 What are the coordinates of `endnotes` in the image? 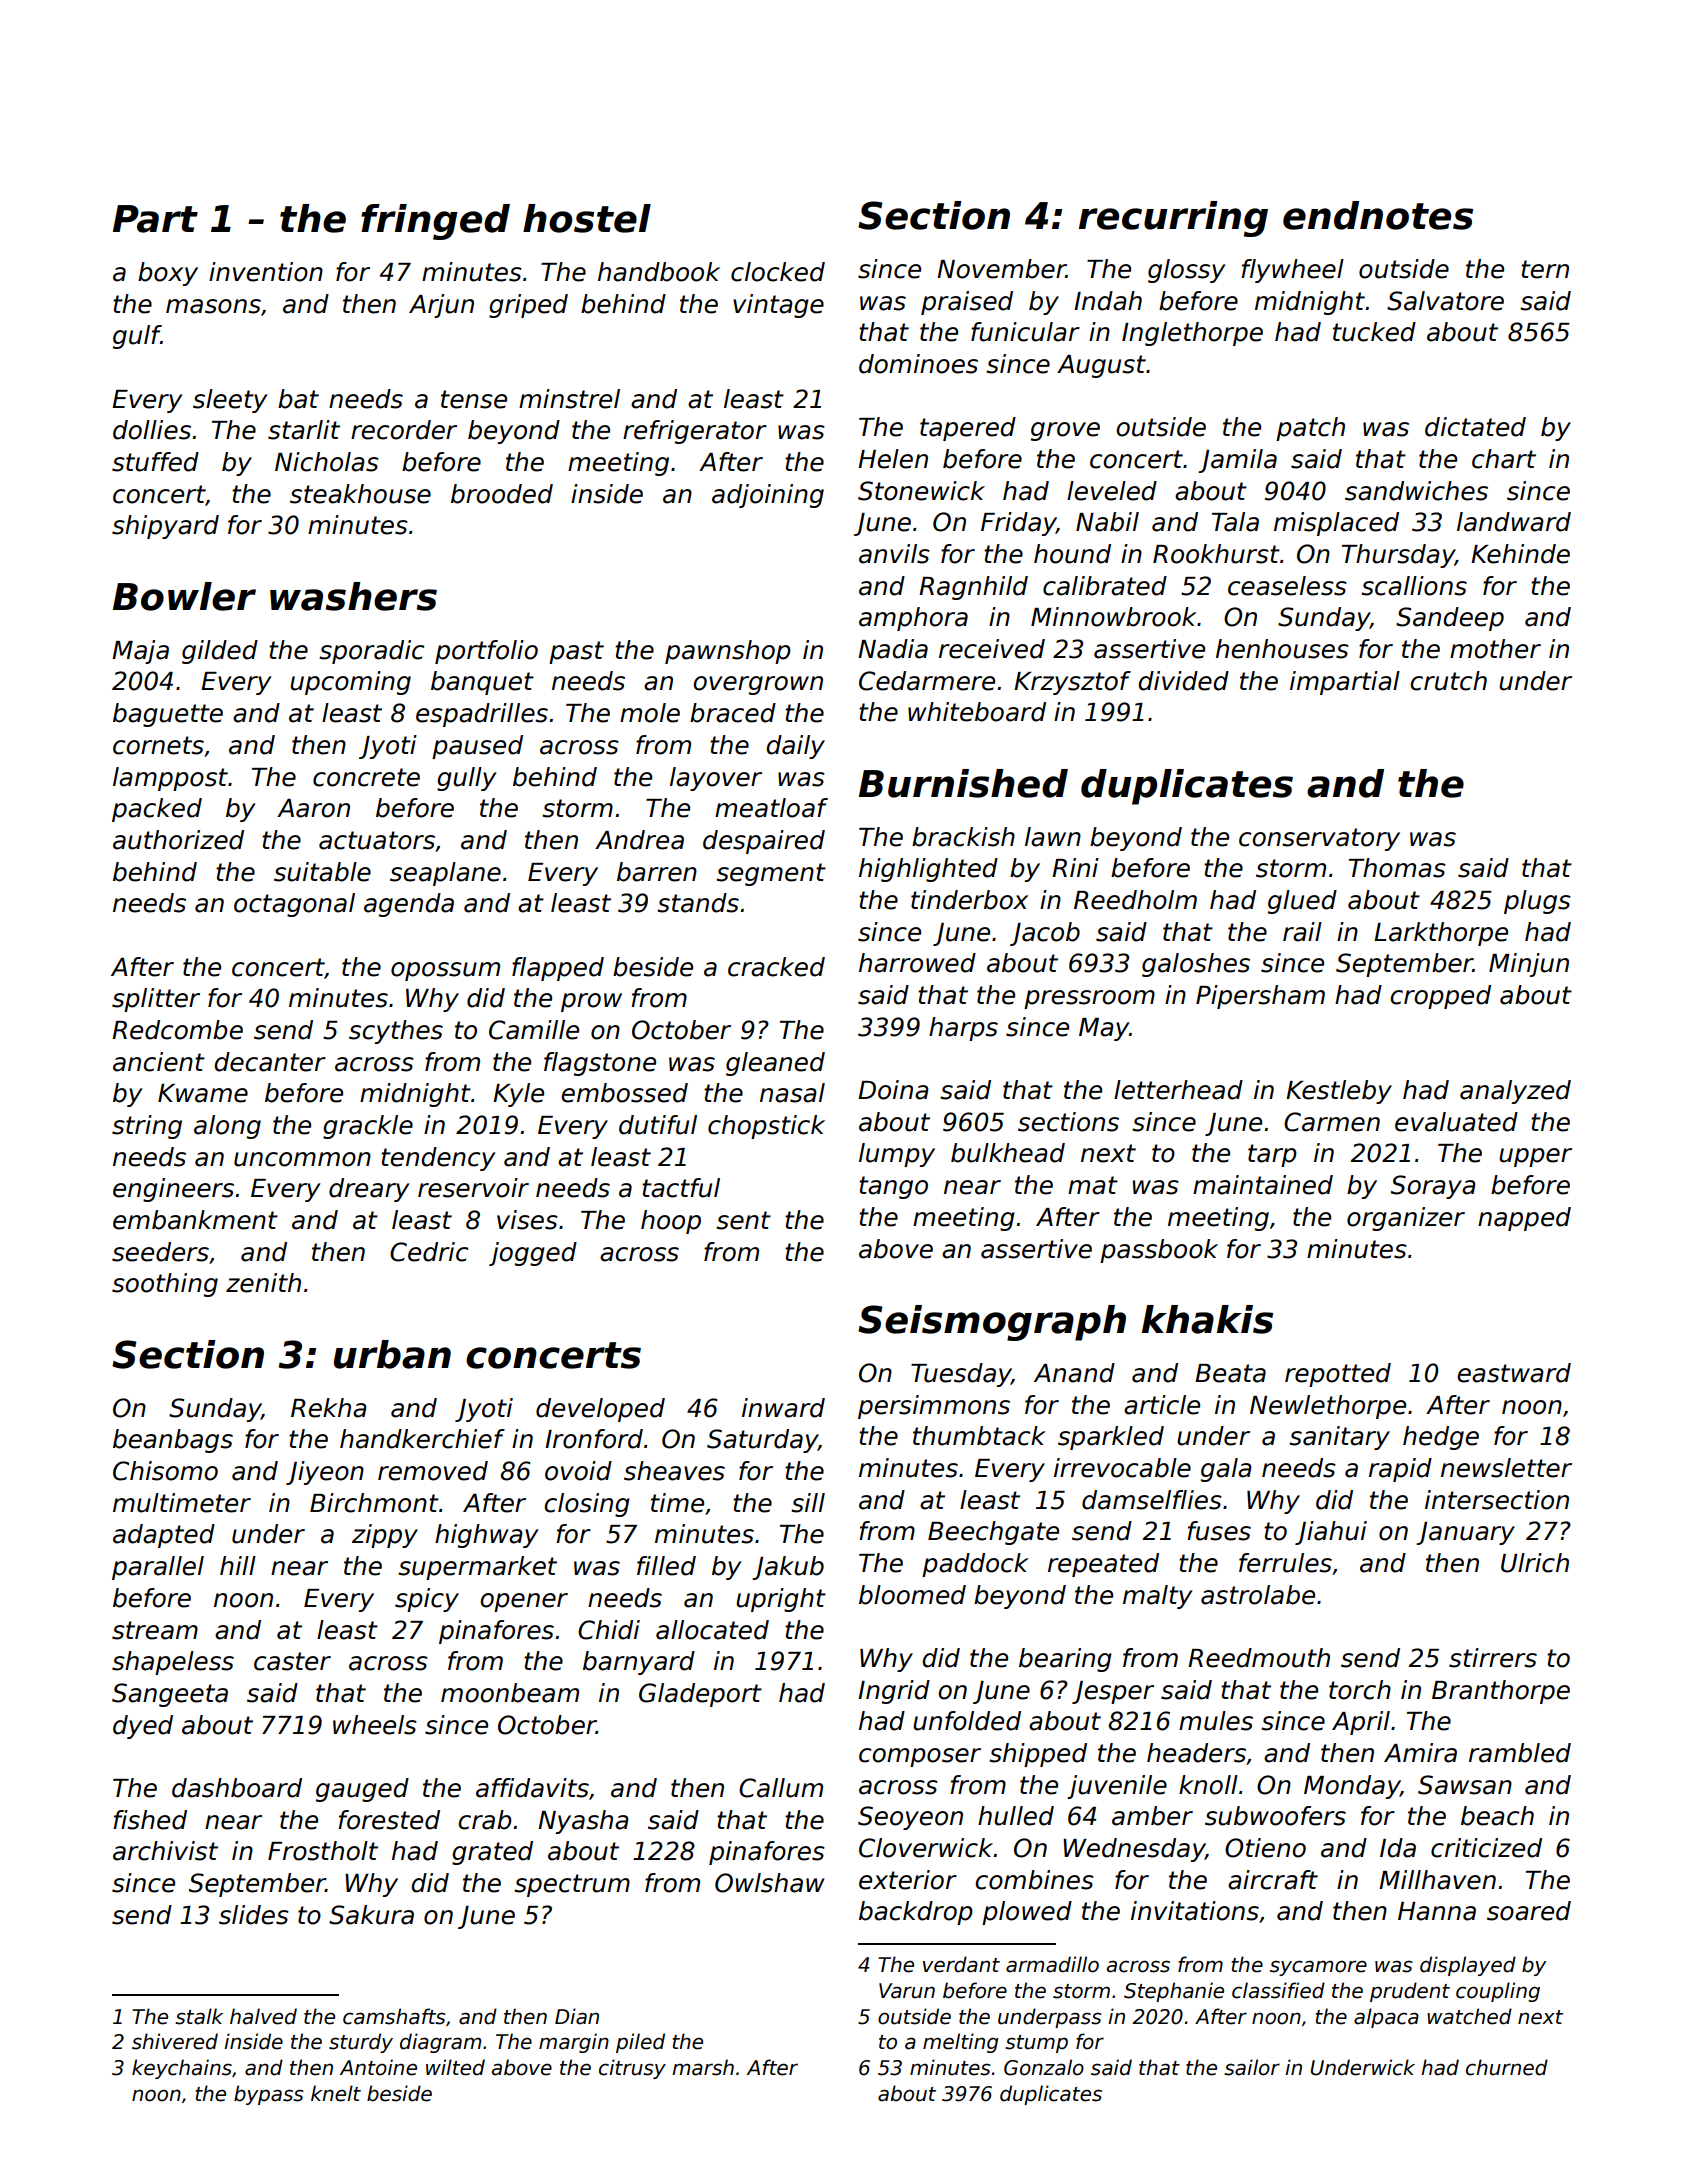 It's located at (1378, 215).
